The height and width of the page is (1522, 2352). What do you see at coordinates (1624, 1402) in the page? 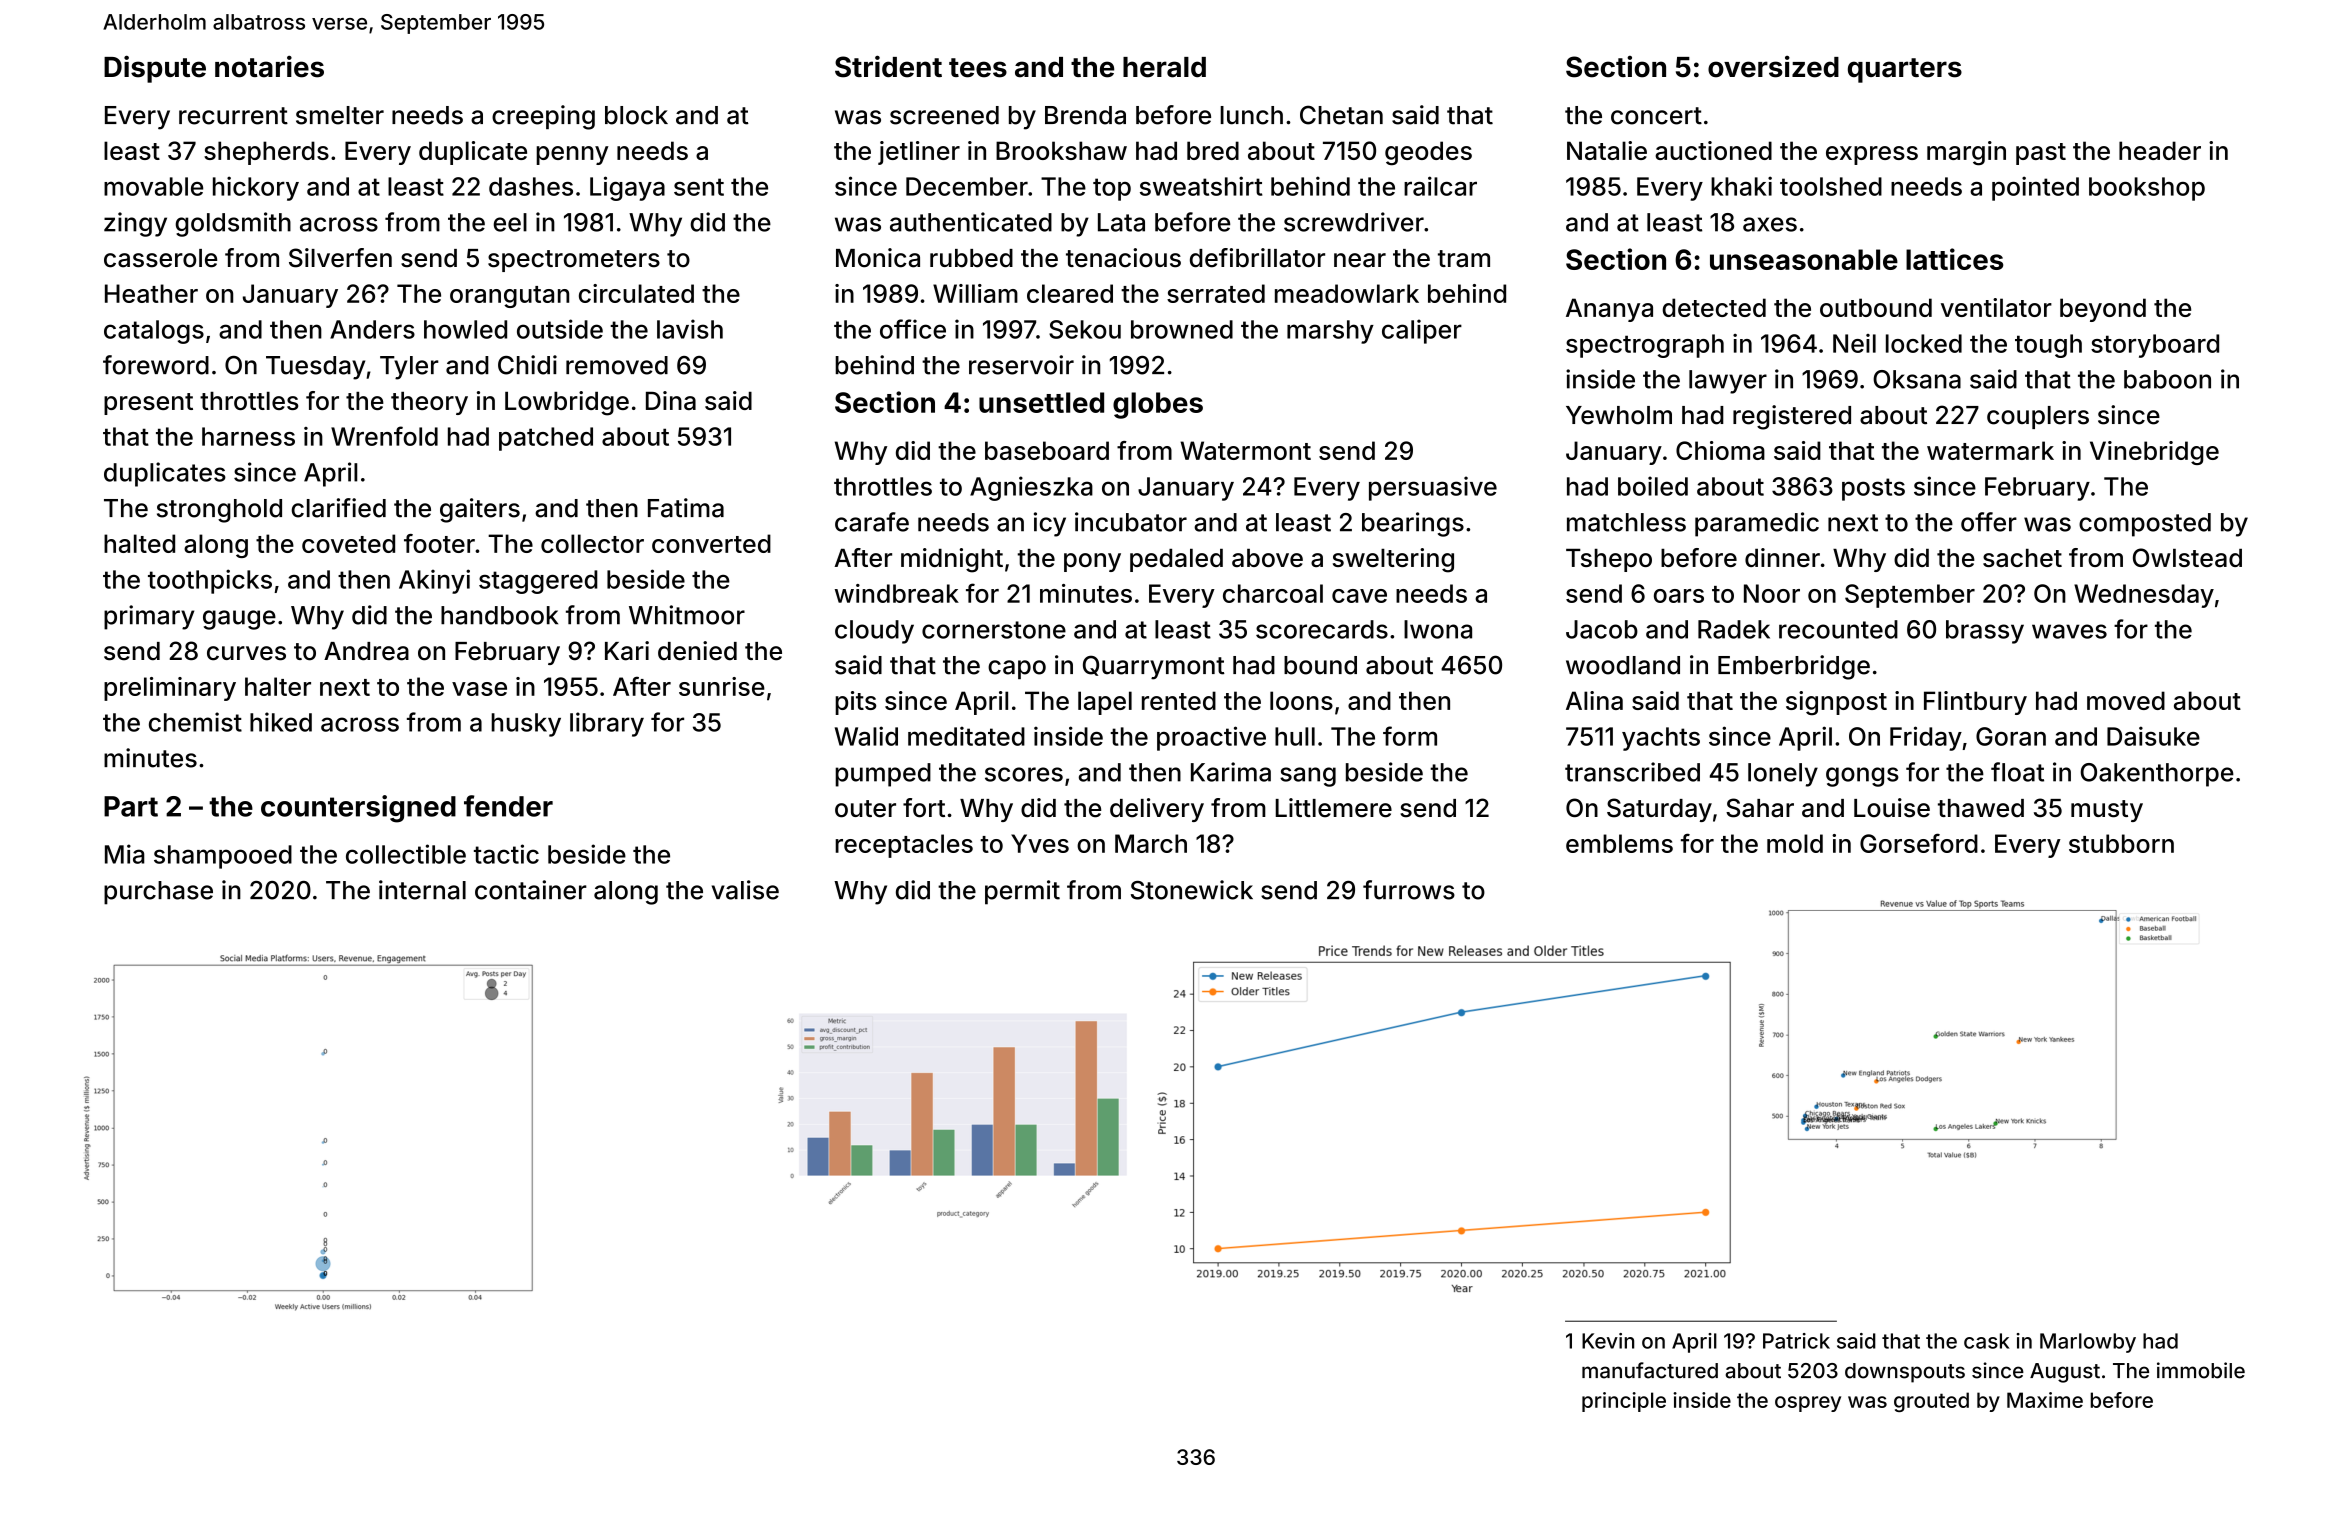
I see `principle` at bounding box center [1624, 1402].
